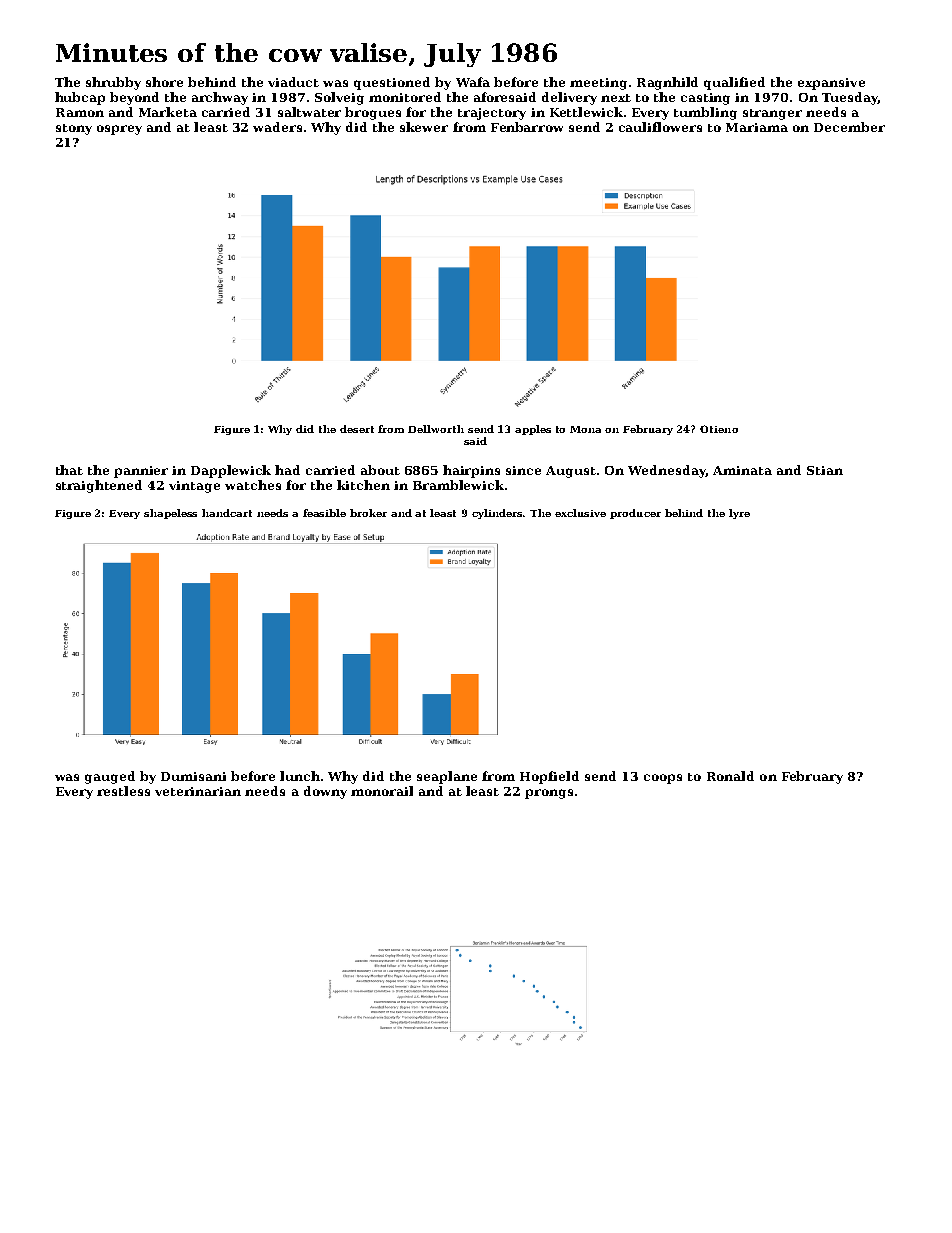 This screenshot has width=952, height=1233. Describe the element at coordinates (527, 127) in the screenshot. I see `Fenbarrow` at that location.
